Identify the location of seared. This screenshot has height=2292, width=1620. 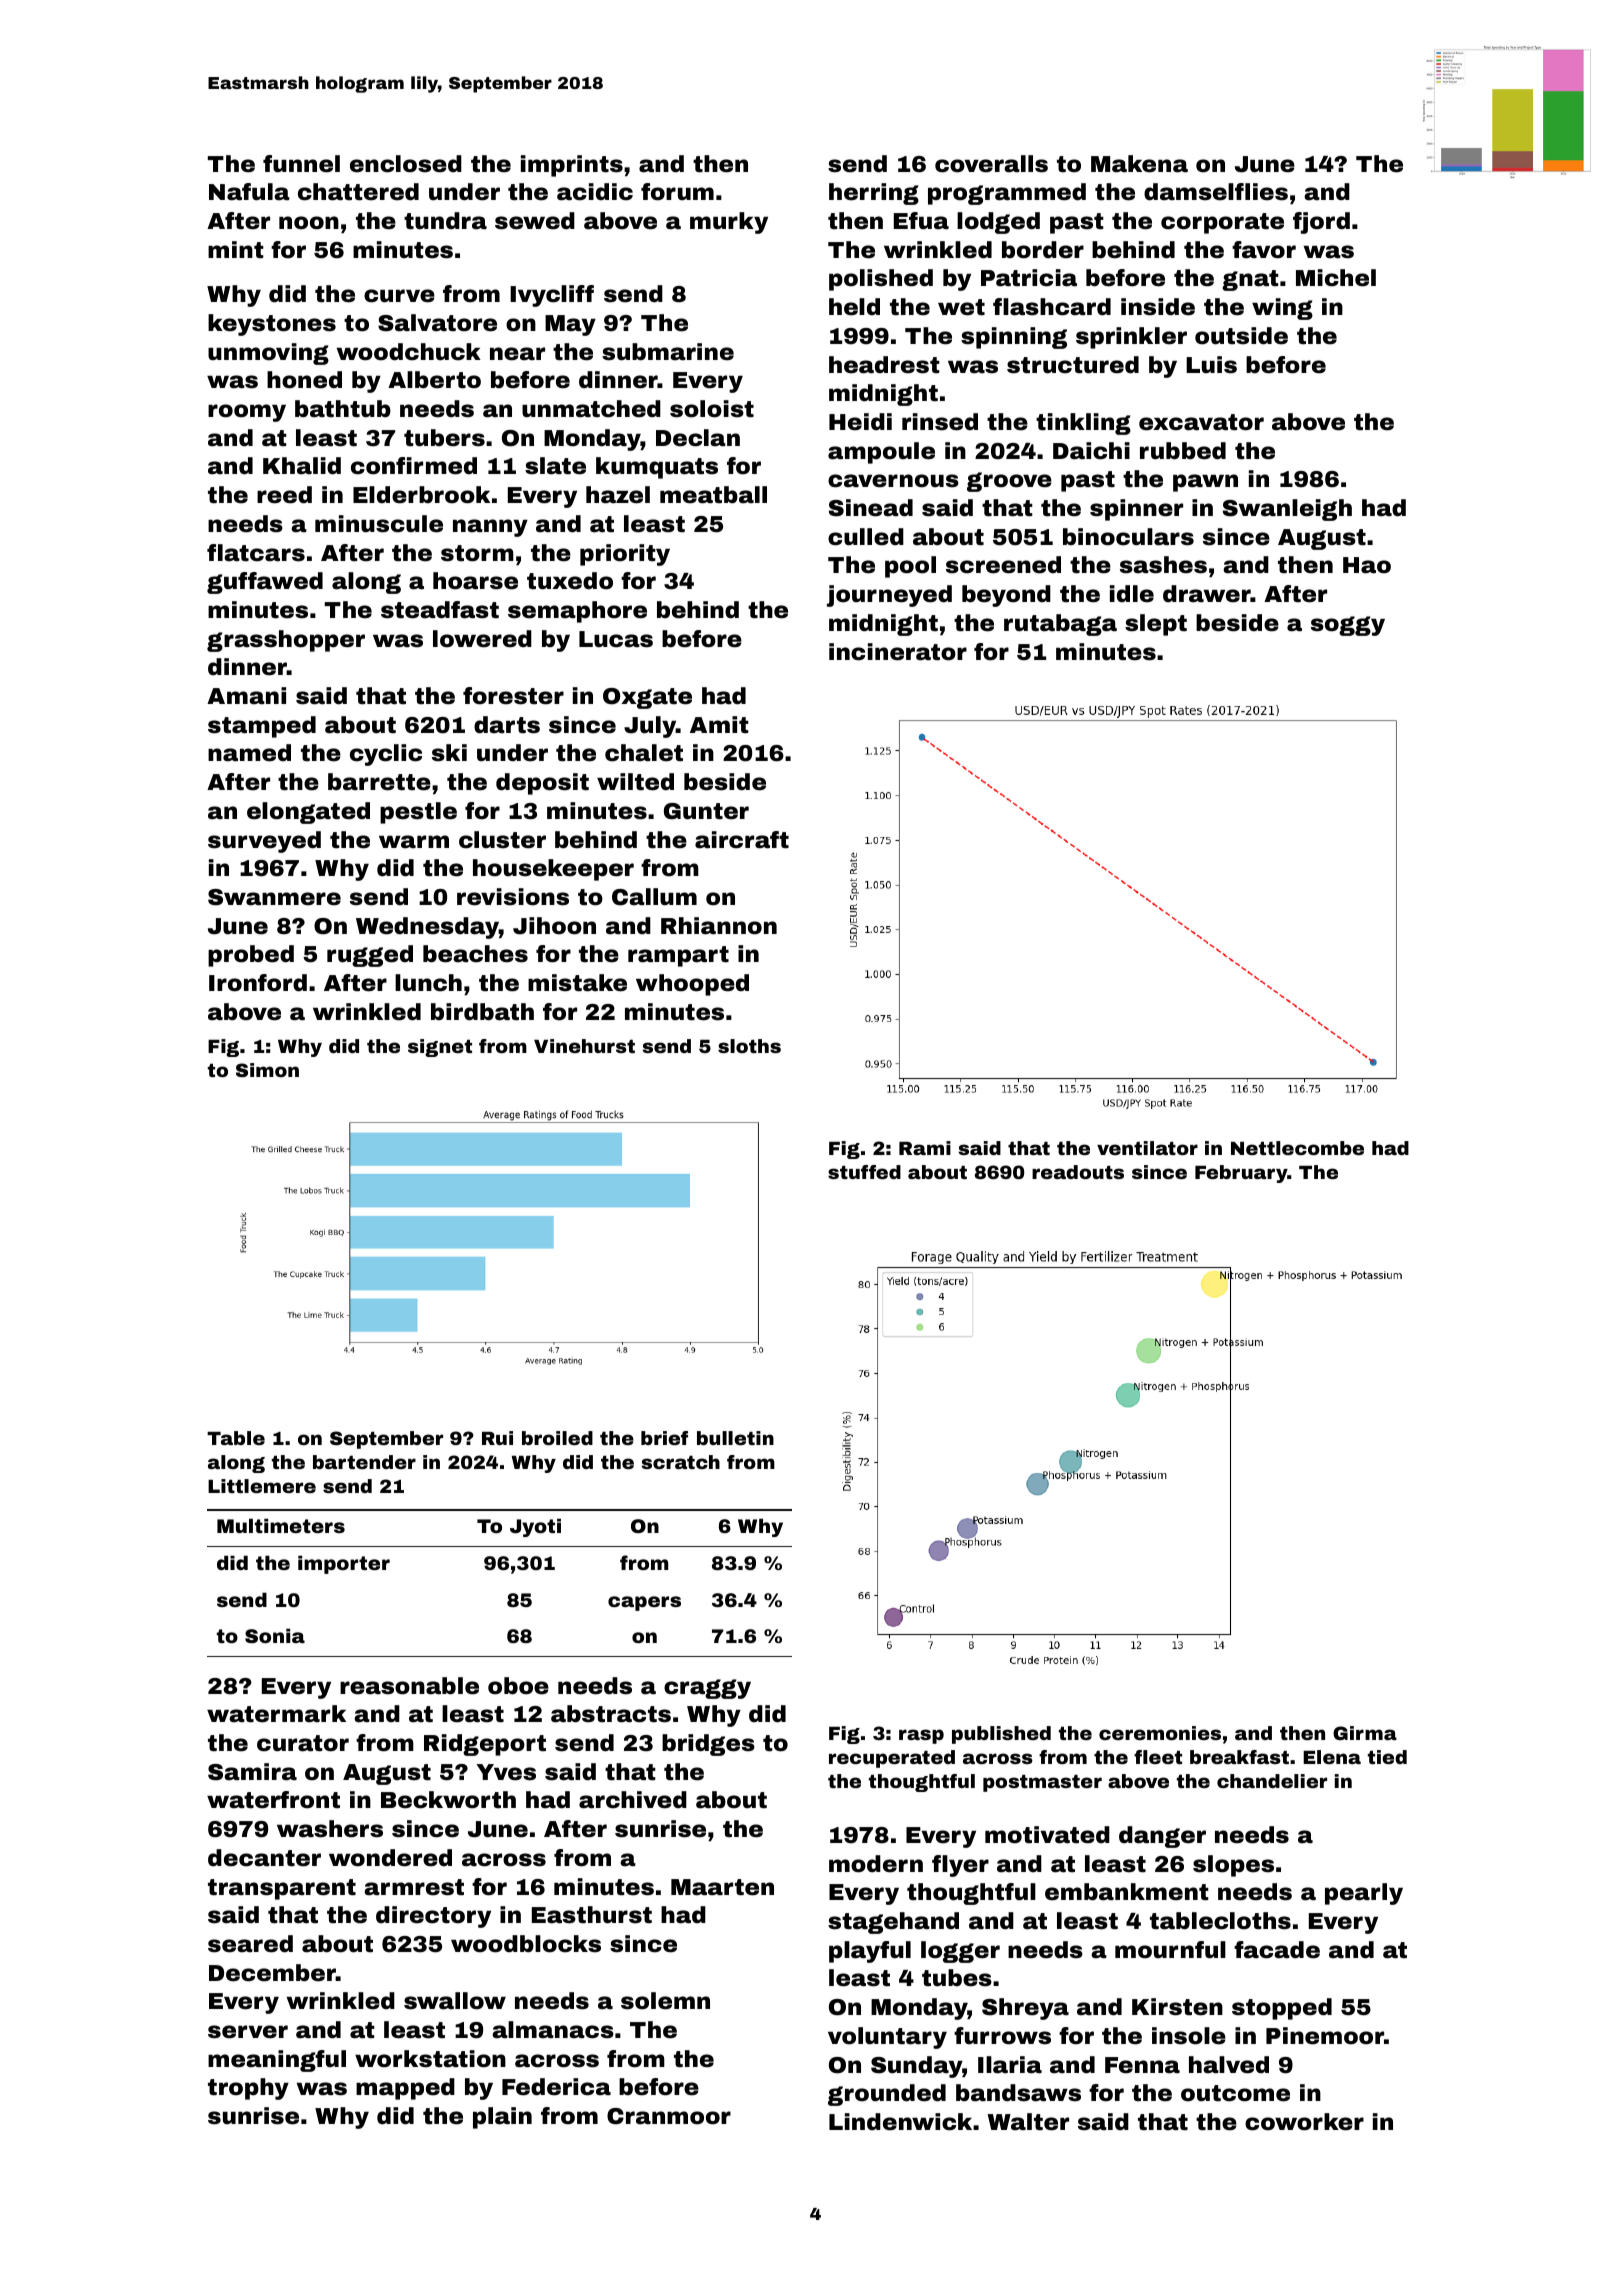
(250, 1944).
